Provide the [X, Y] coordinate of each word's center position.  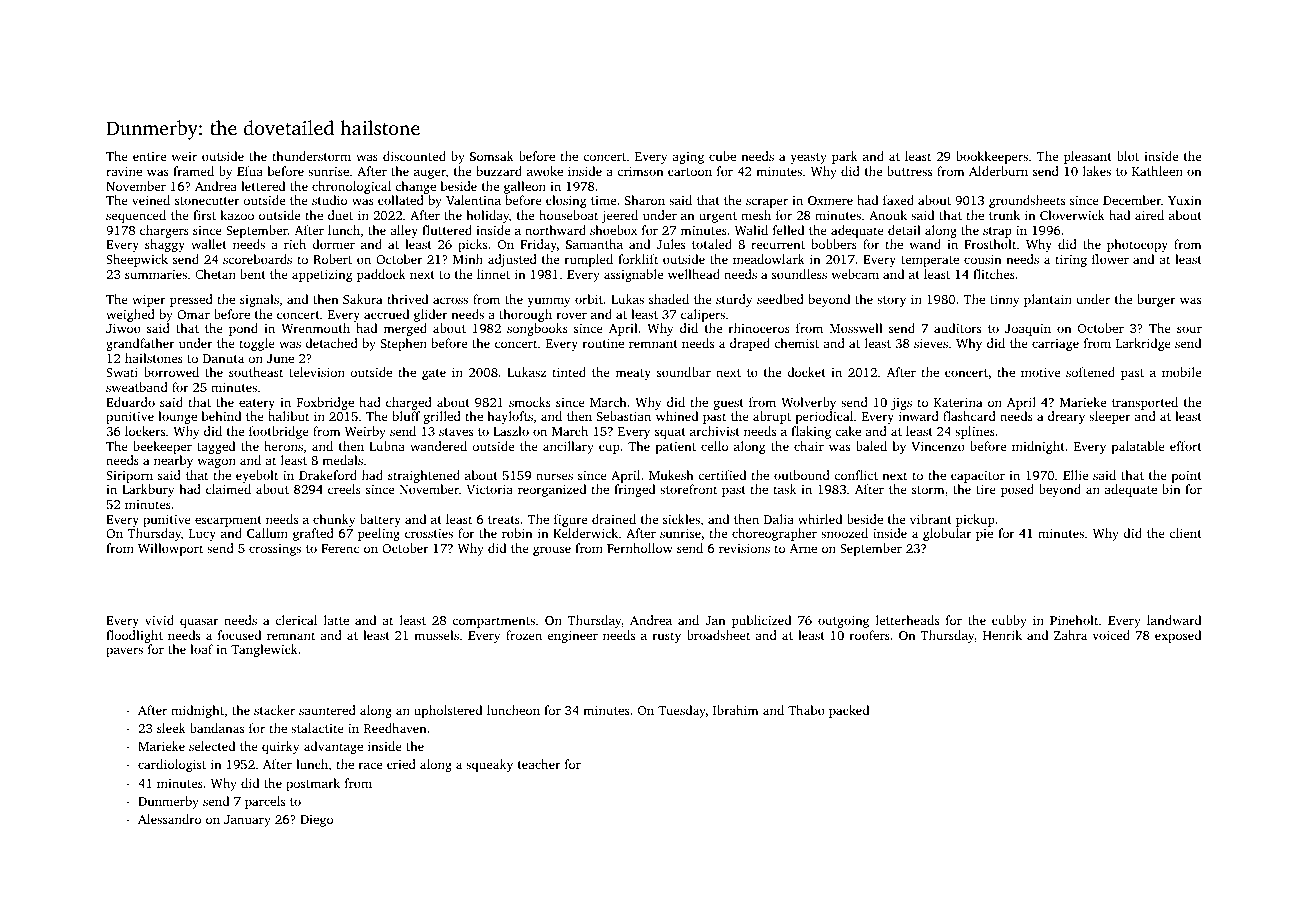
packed [849, 711]
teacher [539, 764]
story [891, 301]
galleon [525, 187]
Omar [193, 314]
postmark [313, 784]
